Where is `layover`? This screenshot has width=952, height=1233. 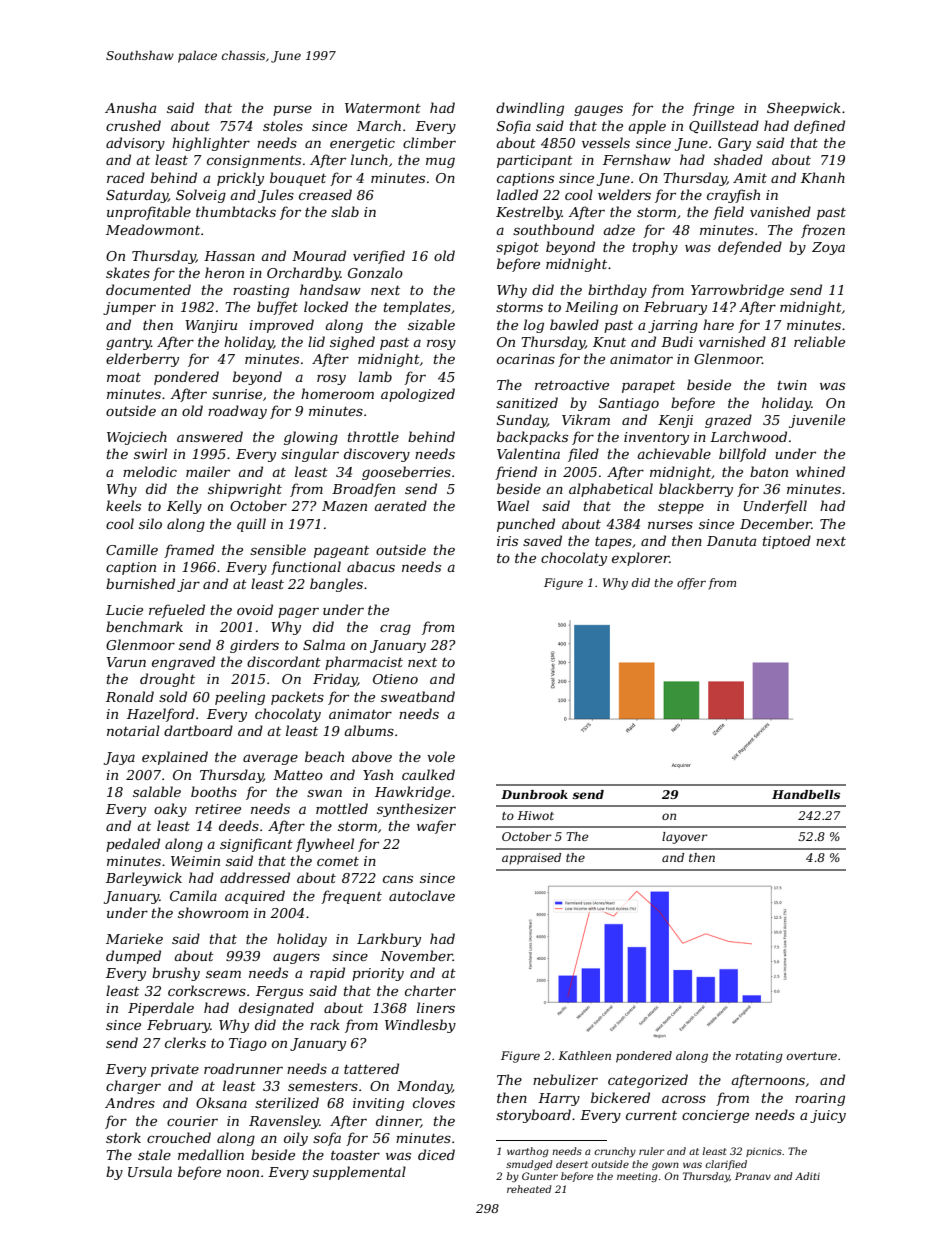
layover is located at coordinates (685, 838).
